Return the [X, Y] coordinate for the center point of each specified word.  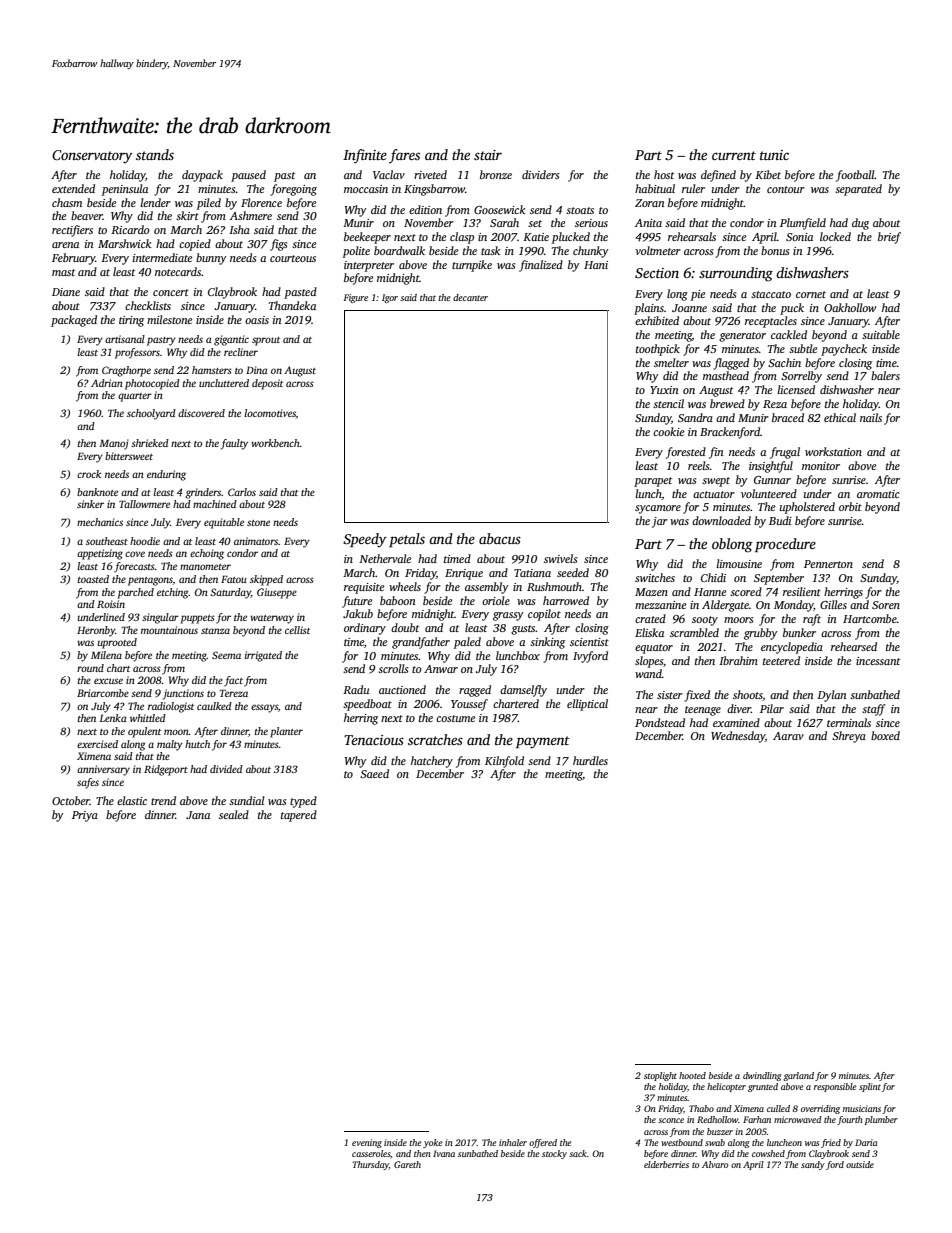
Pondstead [660, 722]
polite [356, 252]
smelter [671, 362]
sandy [813, 1165]
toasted [93, 579]
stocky [554, 1154]
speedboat [367, 705]
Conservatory [92, 157]
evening [367, 1143]
